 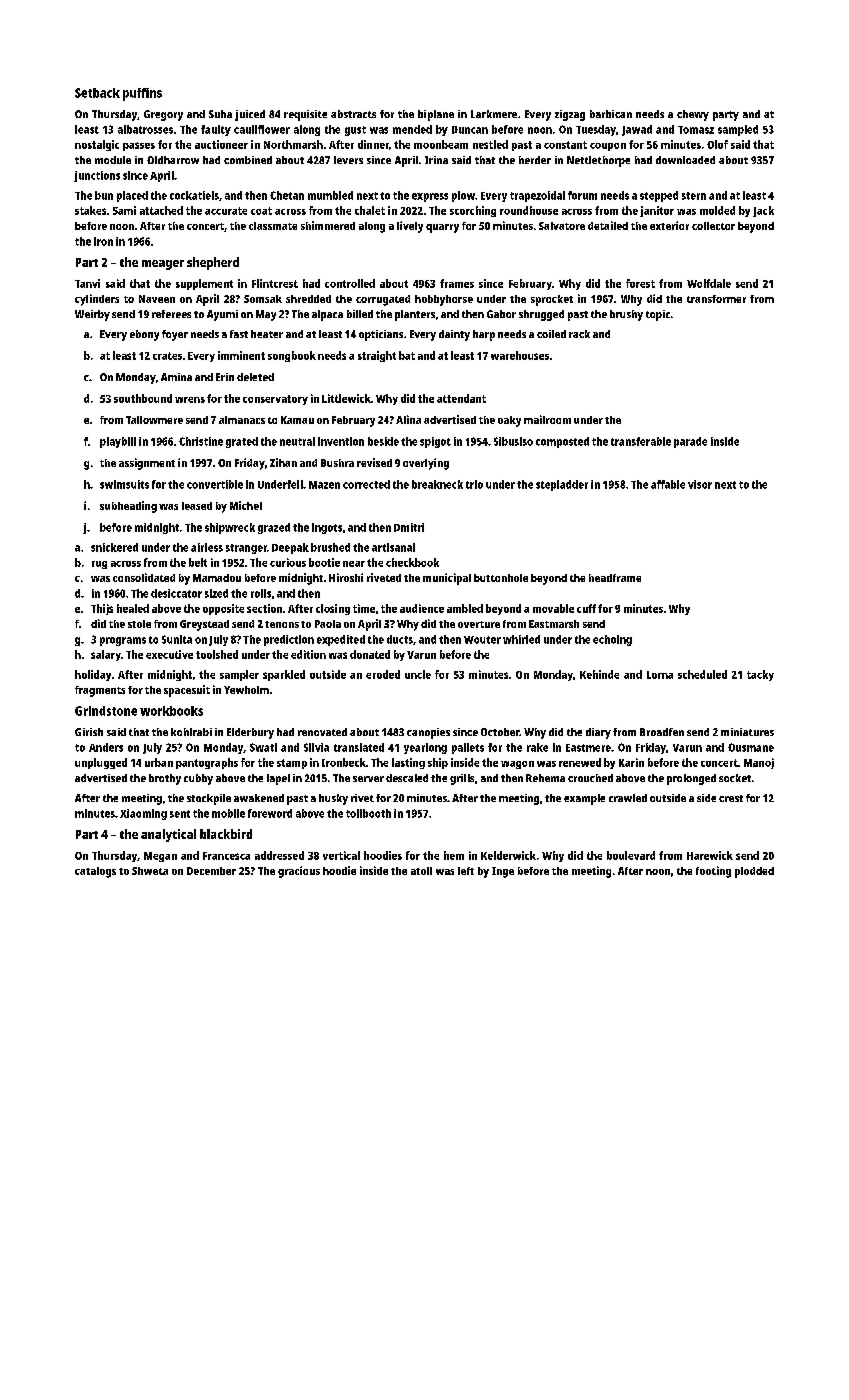 What do you see at coordinates (700, 484) in the screenshot?
I see `visor` at bounding box center [700, 484].
